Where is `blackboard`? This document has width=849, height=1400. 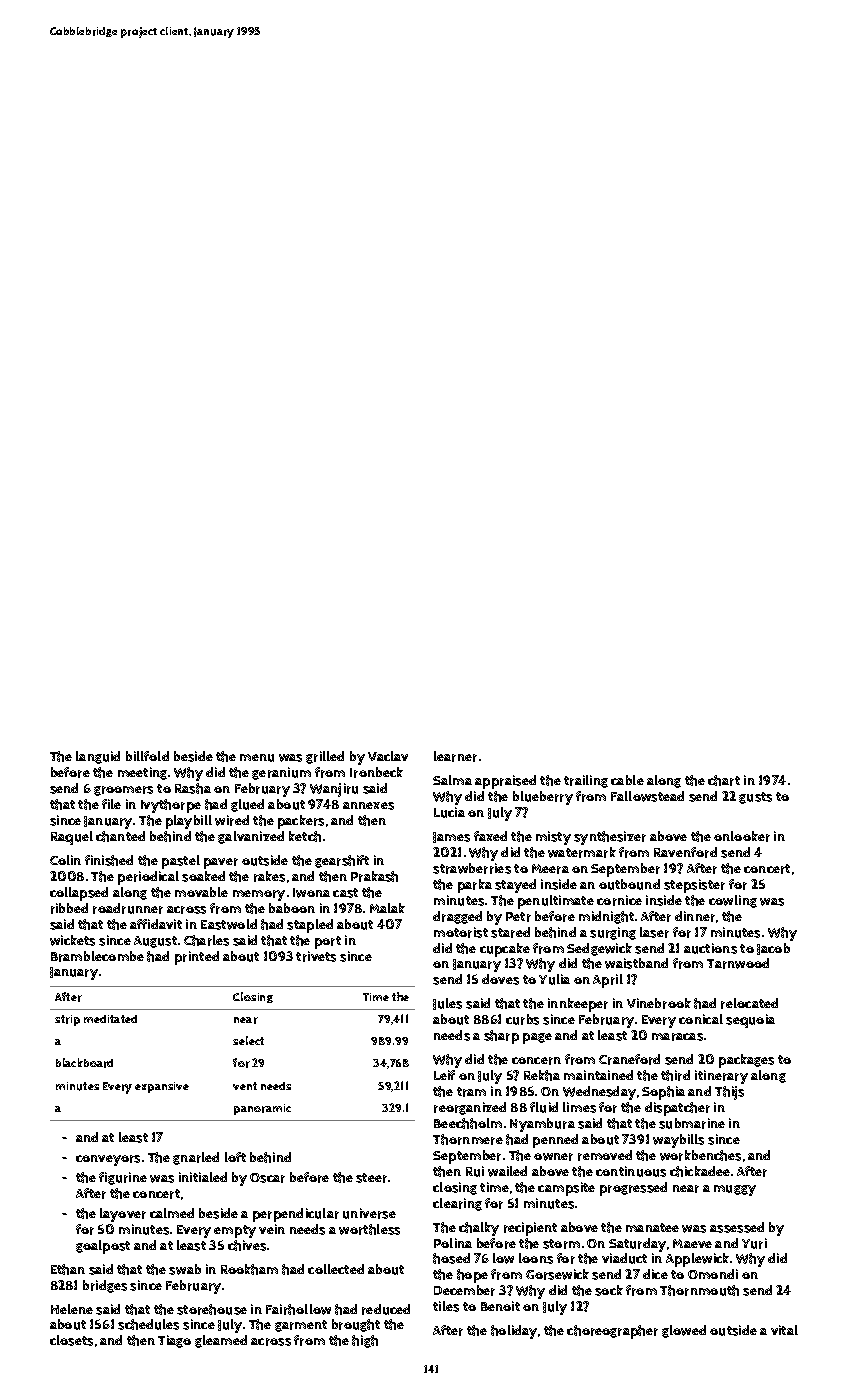 blackboard is located at coordinates (84, 1063).
